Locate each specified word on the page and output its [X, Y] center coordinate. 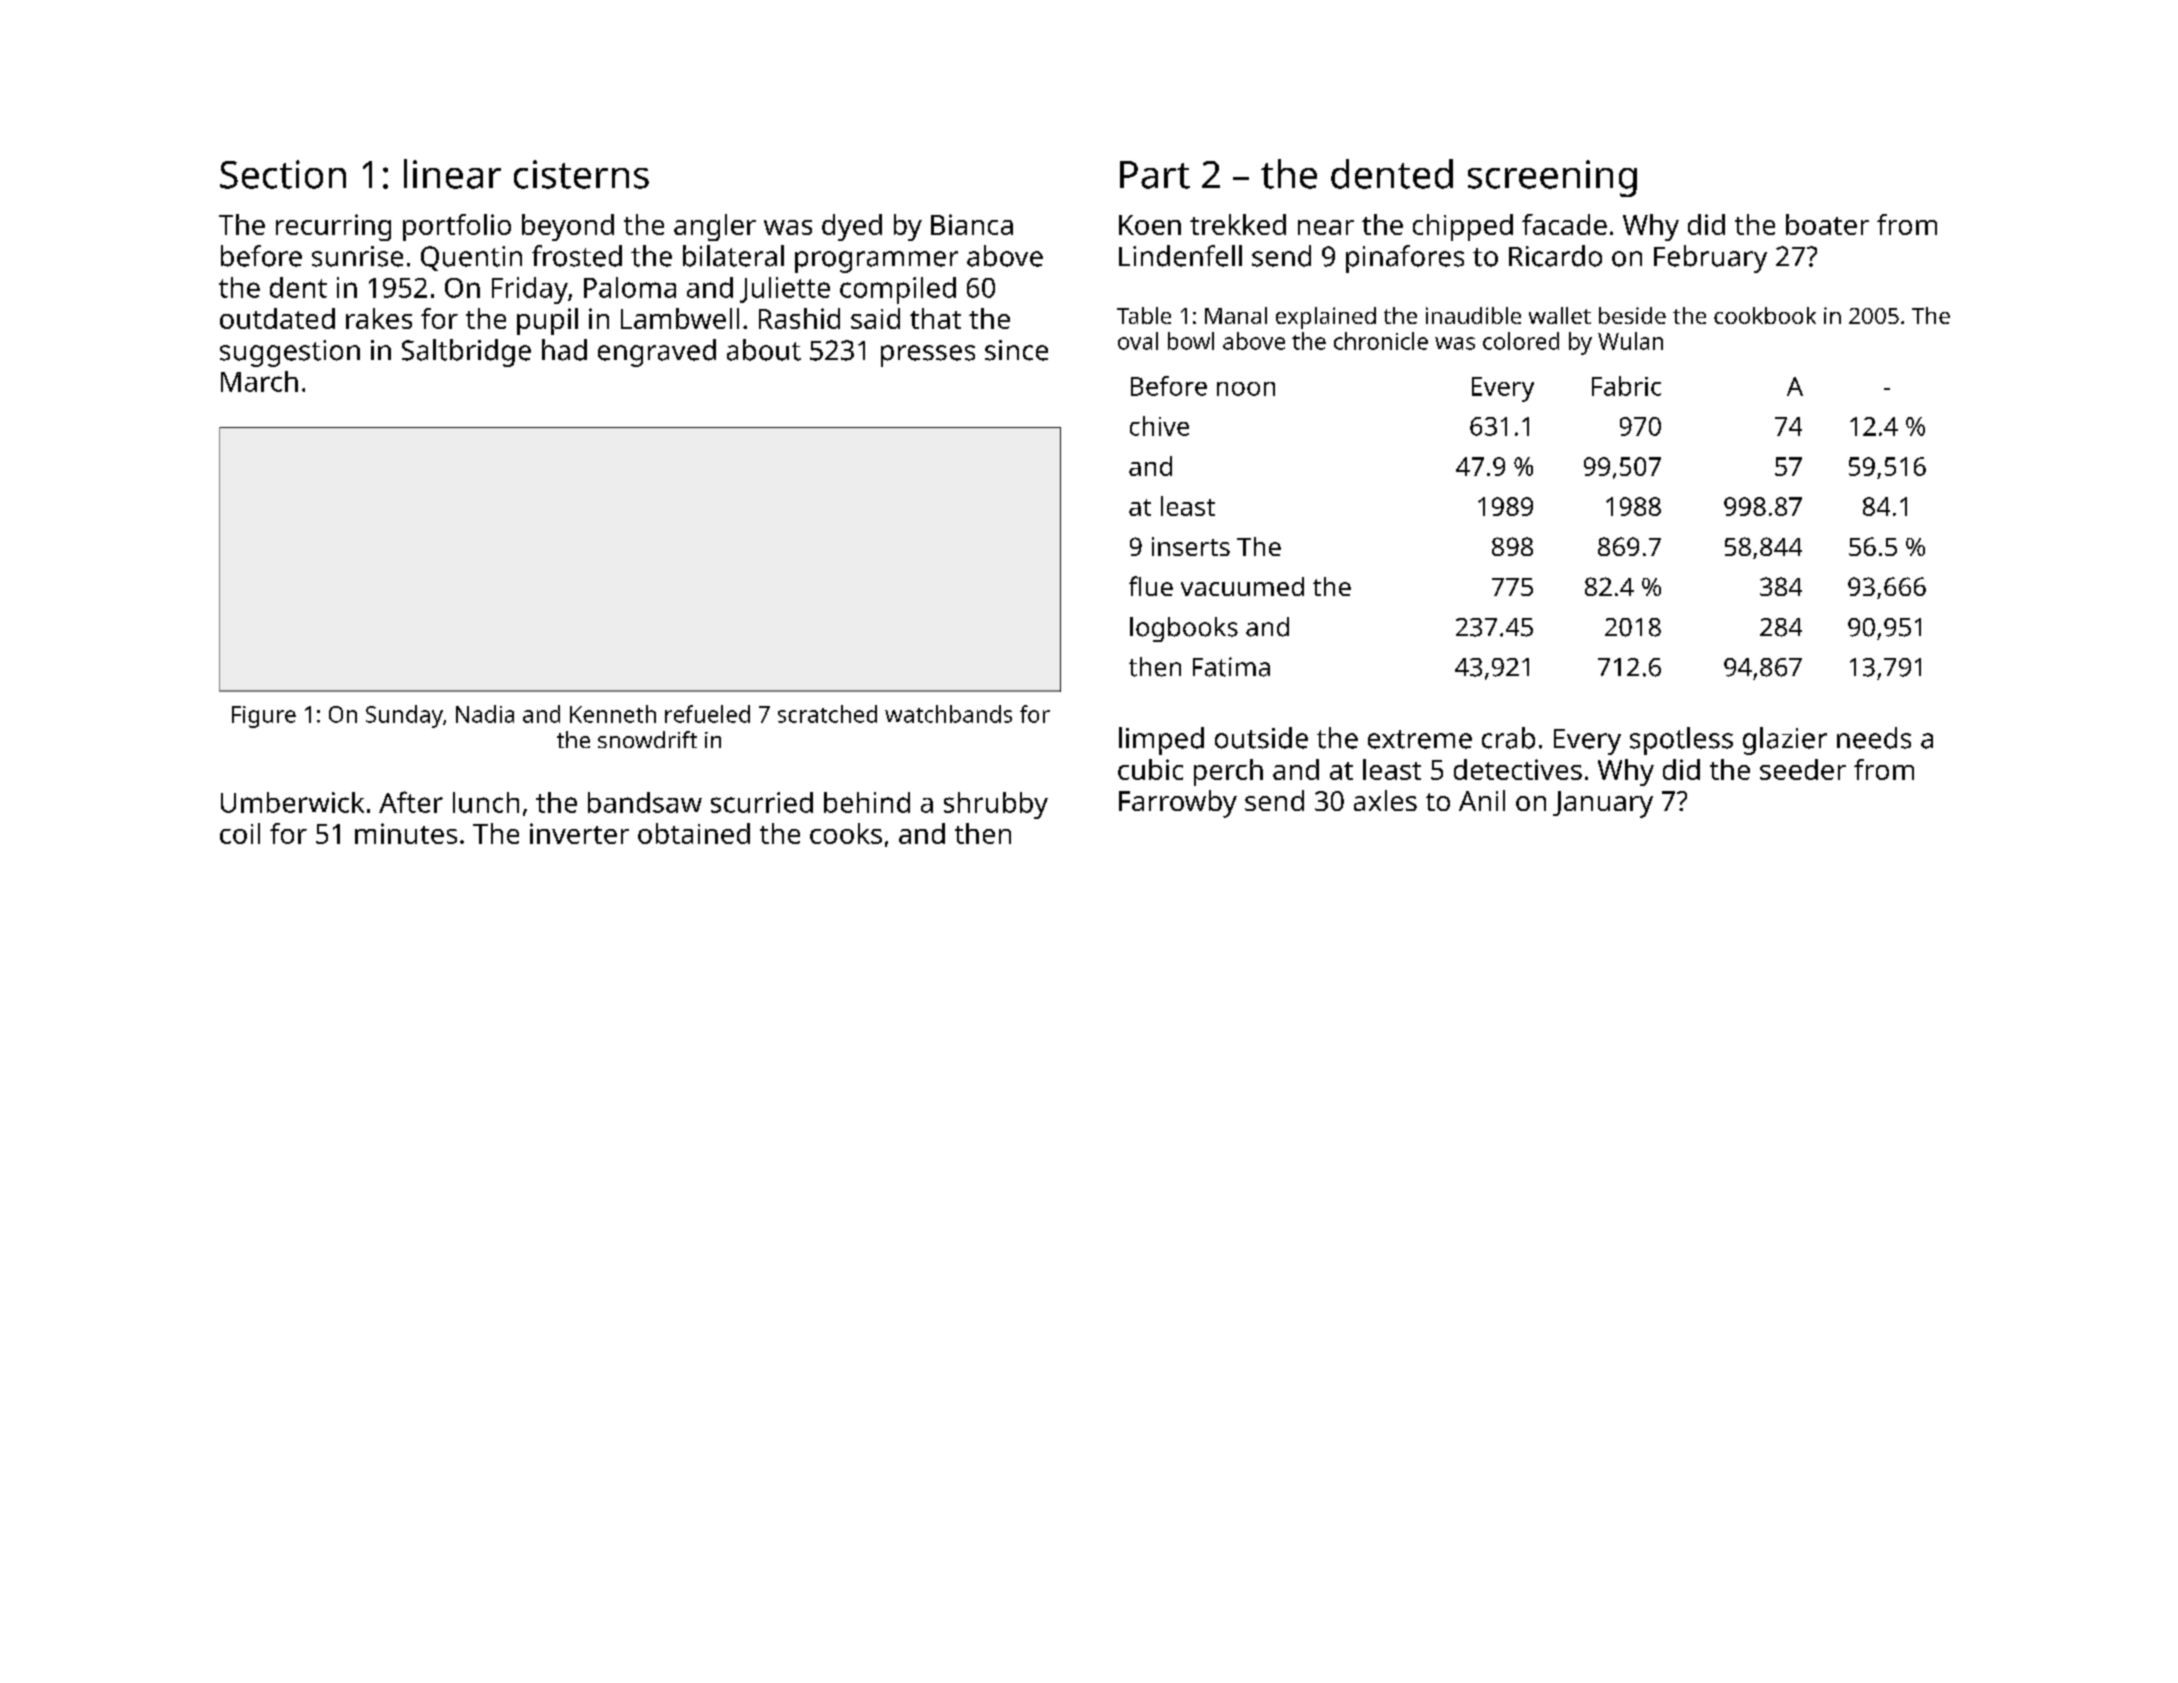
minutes [406, 833]
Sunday [404, 716]
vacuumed [1242, 586]
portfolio [457, 227]
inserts [1191, 546]
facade [1564, 224]
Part [1155, 175]
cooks [846, 833]
